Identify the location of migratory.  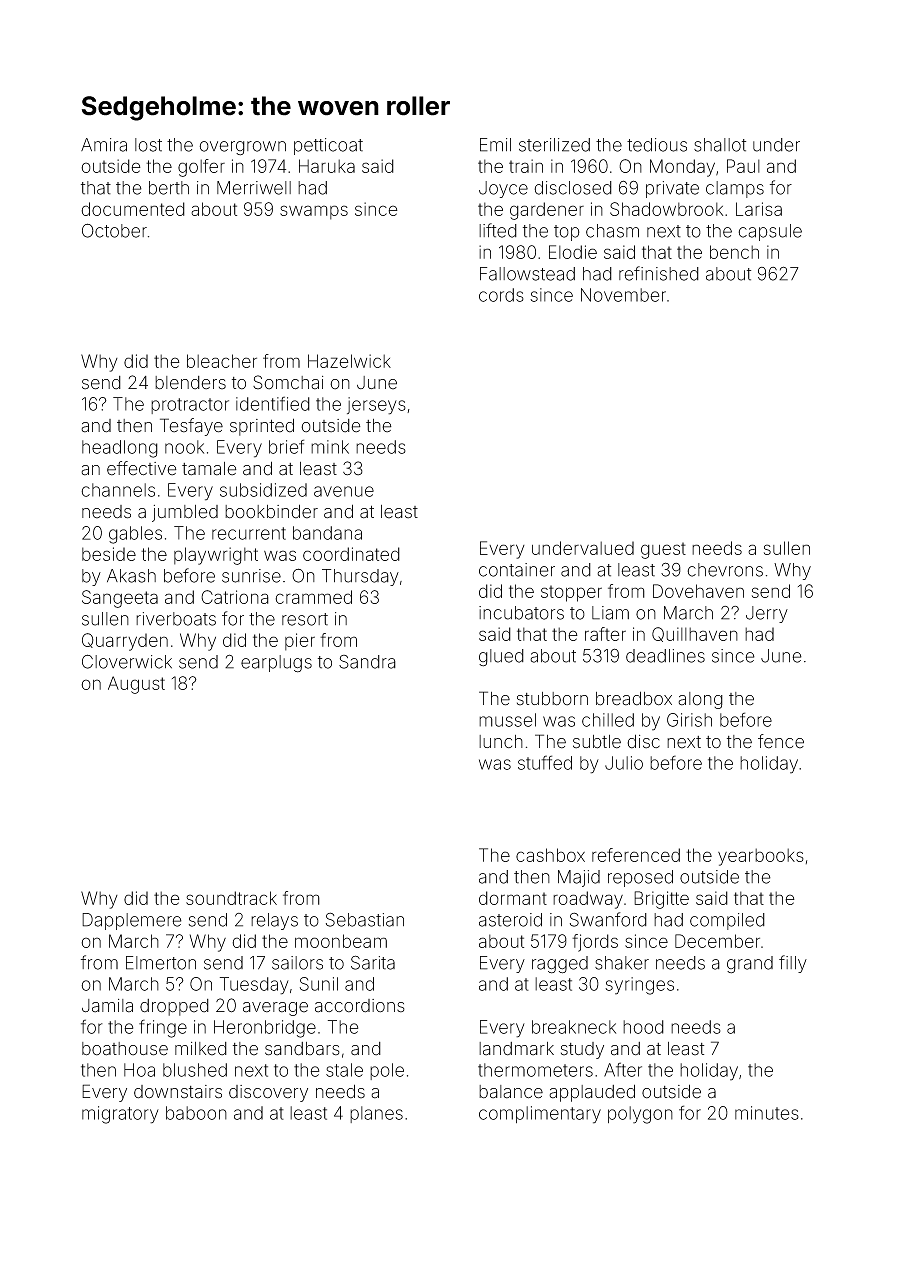
(120, 1115).
